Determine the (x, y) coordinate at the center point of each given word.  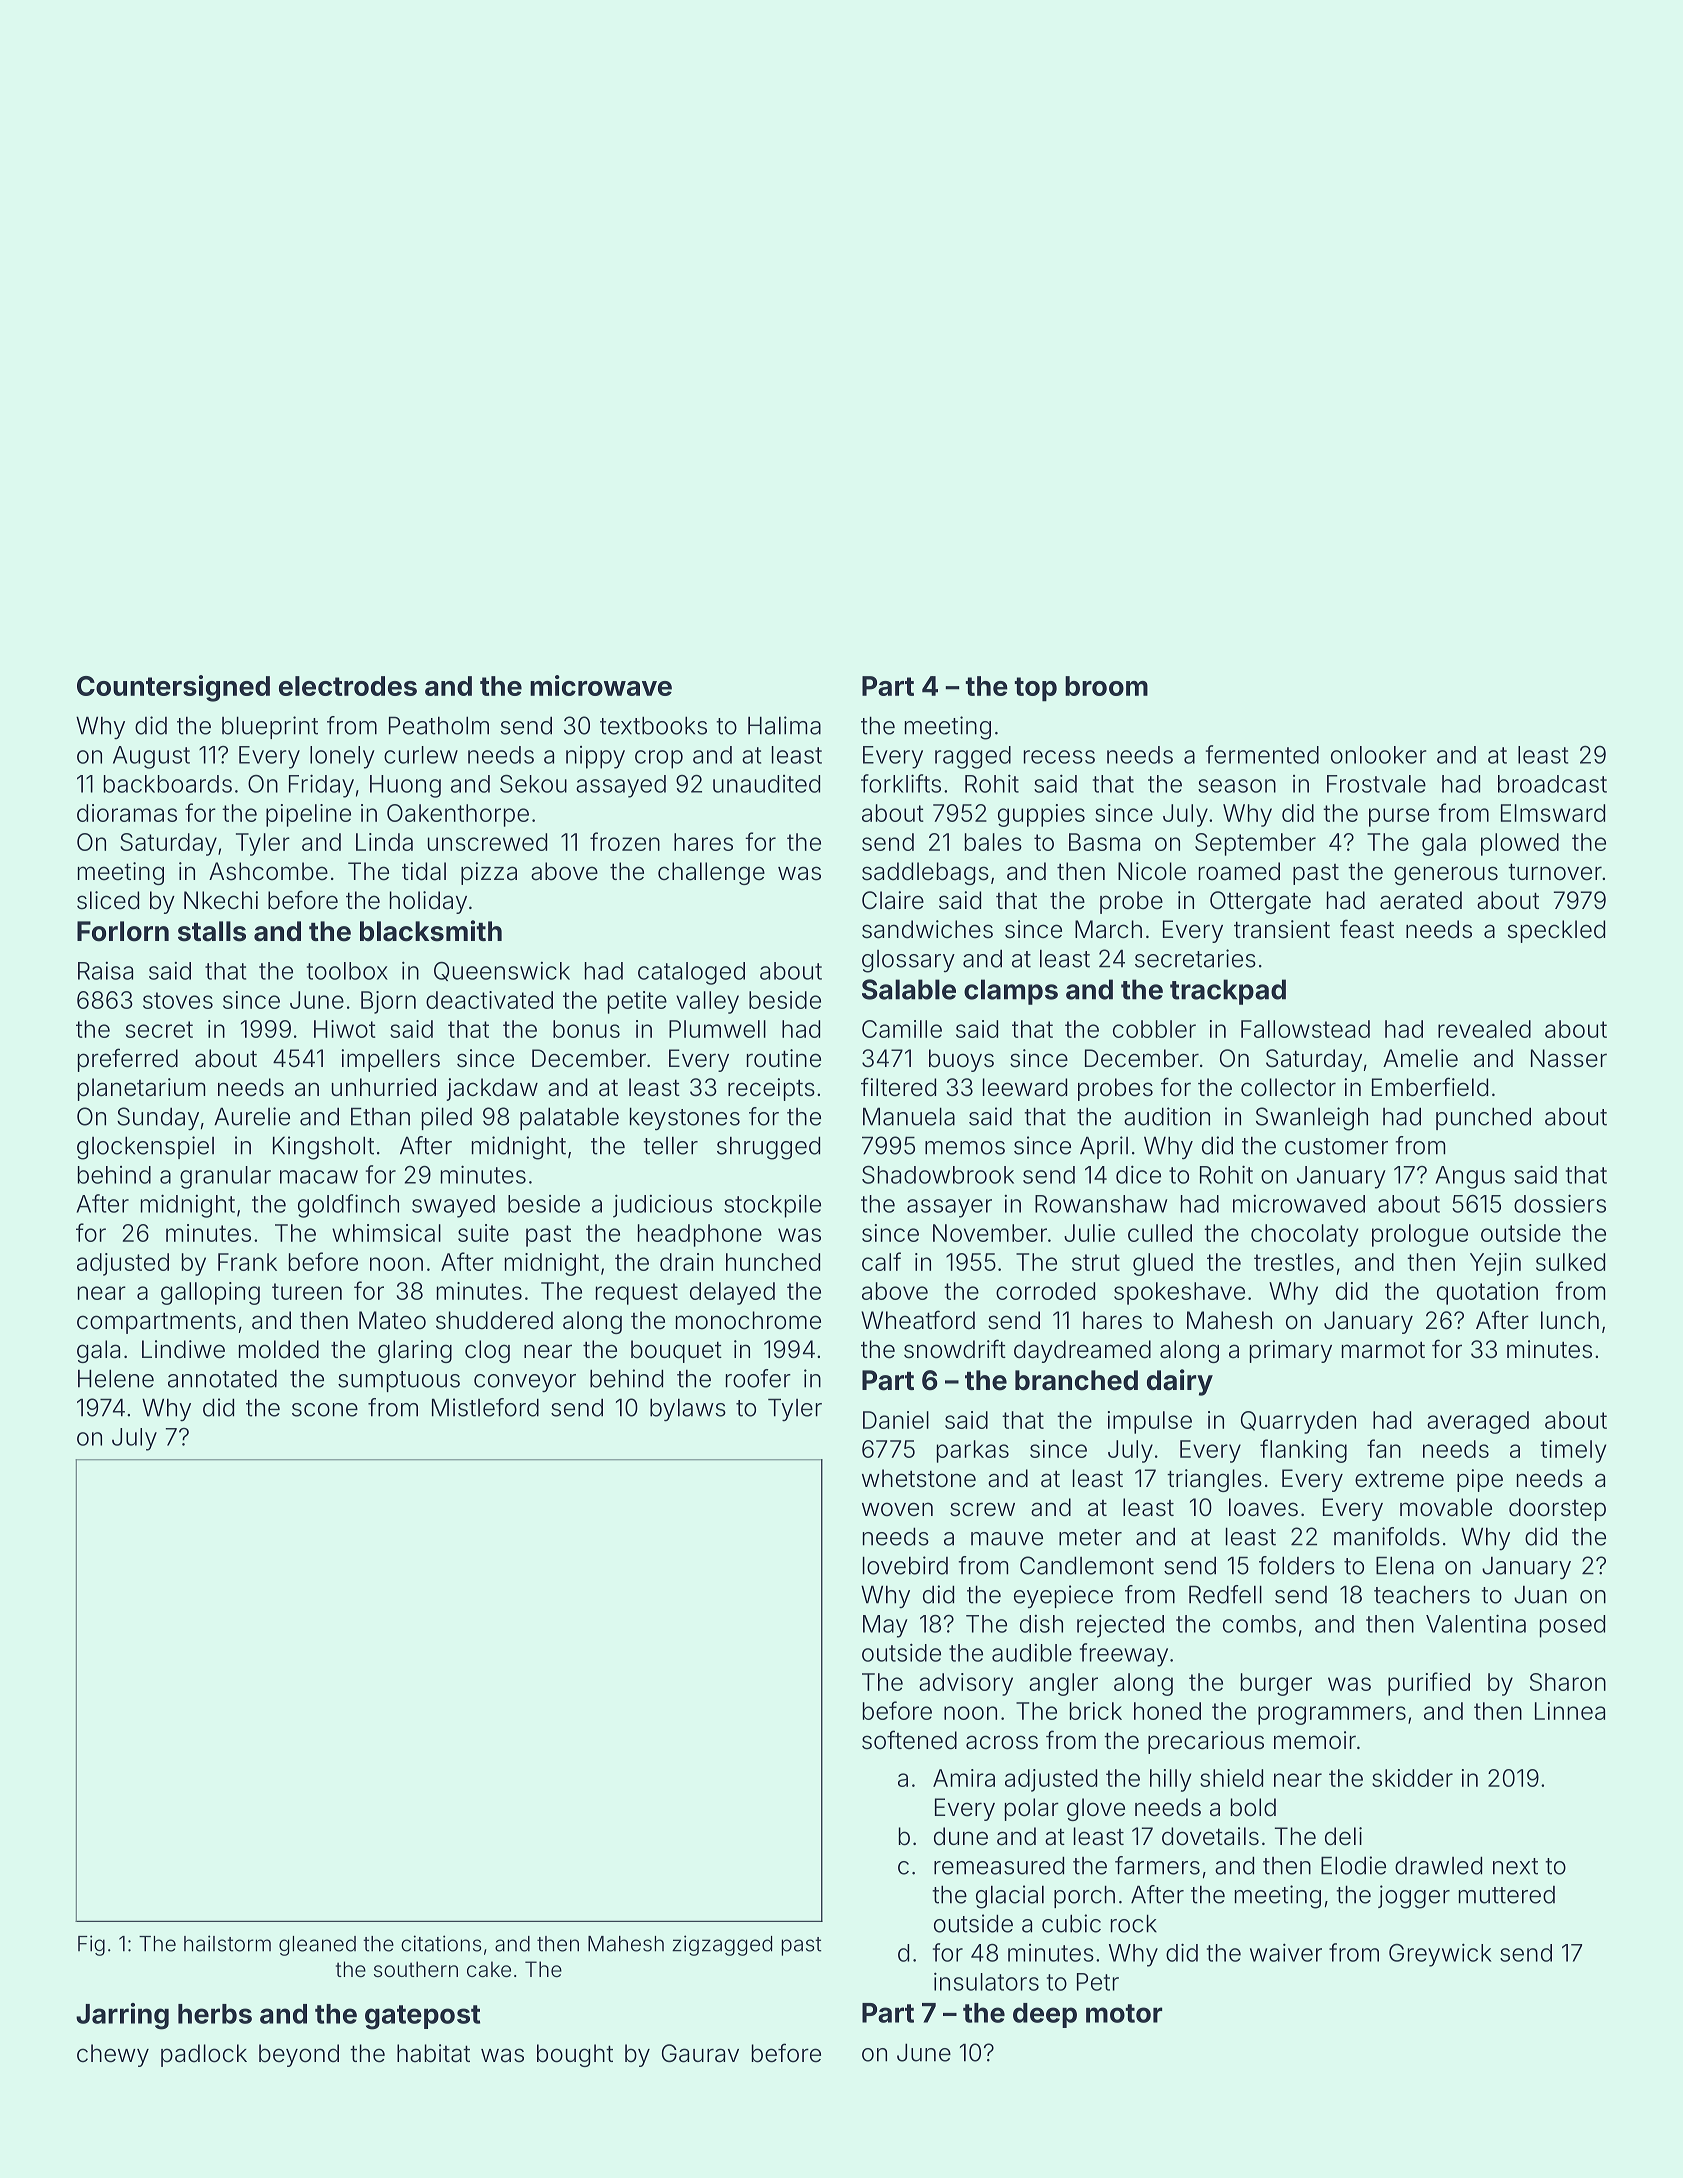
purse (1399, 817)
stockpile (772, 1206)
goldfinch (348, 1206)
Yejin (1495, 1264)
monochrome (748, 1320)
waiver (1286, 1952)
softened (909, 1740)
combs (1259, 1624)
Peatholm (439, 725)
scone (325, 1410)
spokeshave (1179, 1293)
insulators (986, 1981)
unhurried (384, 1087)
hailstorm (227, 1943)
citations (441, 1943)
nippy (595, 757)
